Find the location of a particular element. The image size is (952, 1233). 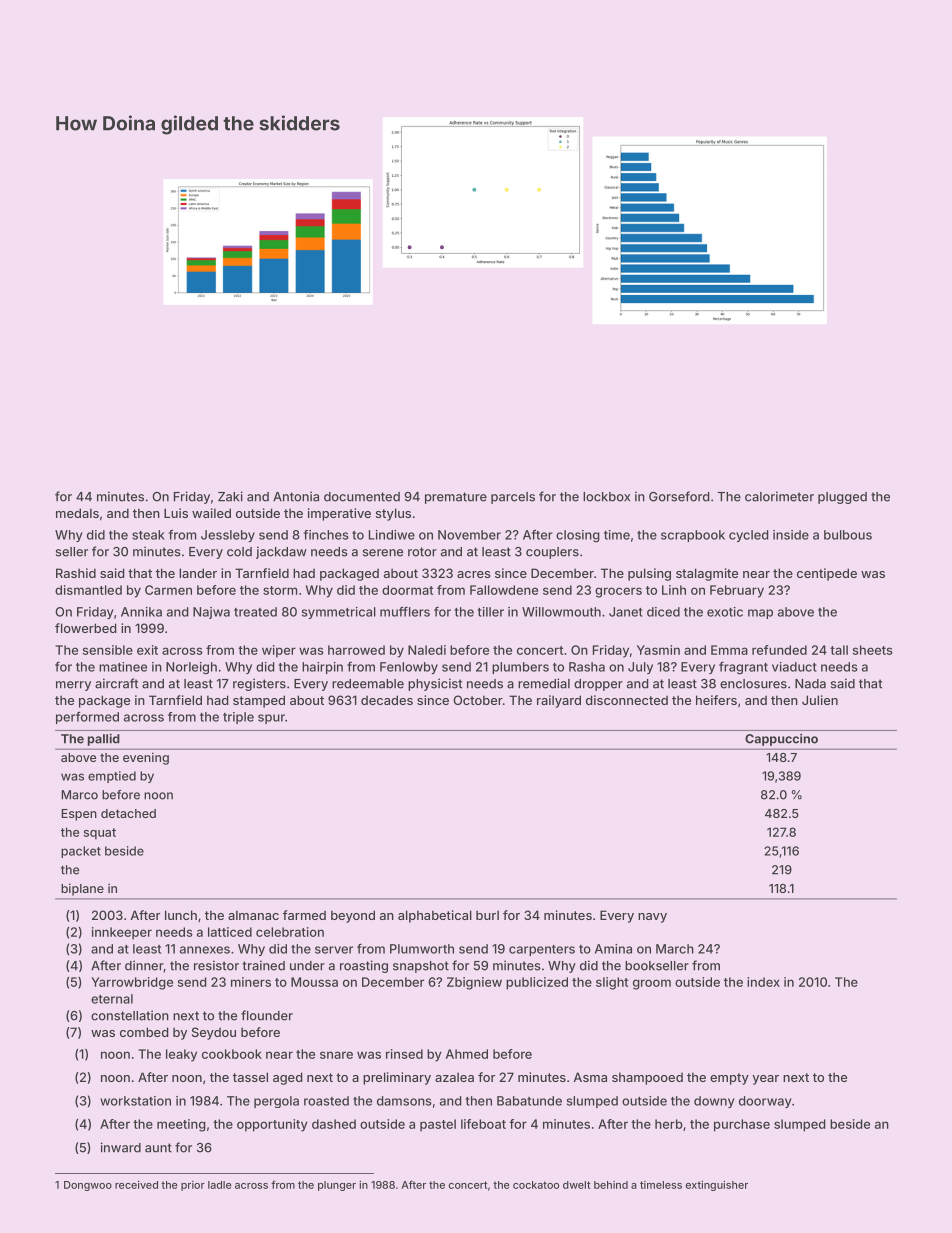

Zaki is located at coordinates (230, 496).
